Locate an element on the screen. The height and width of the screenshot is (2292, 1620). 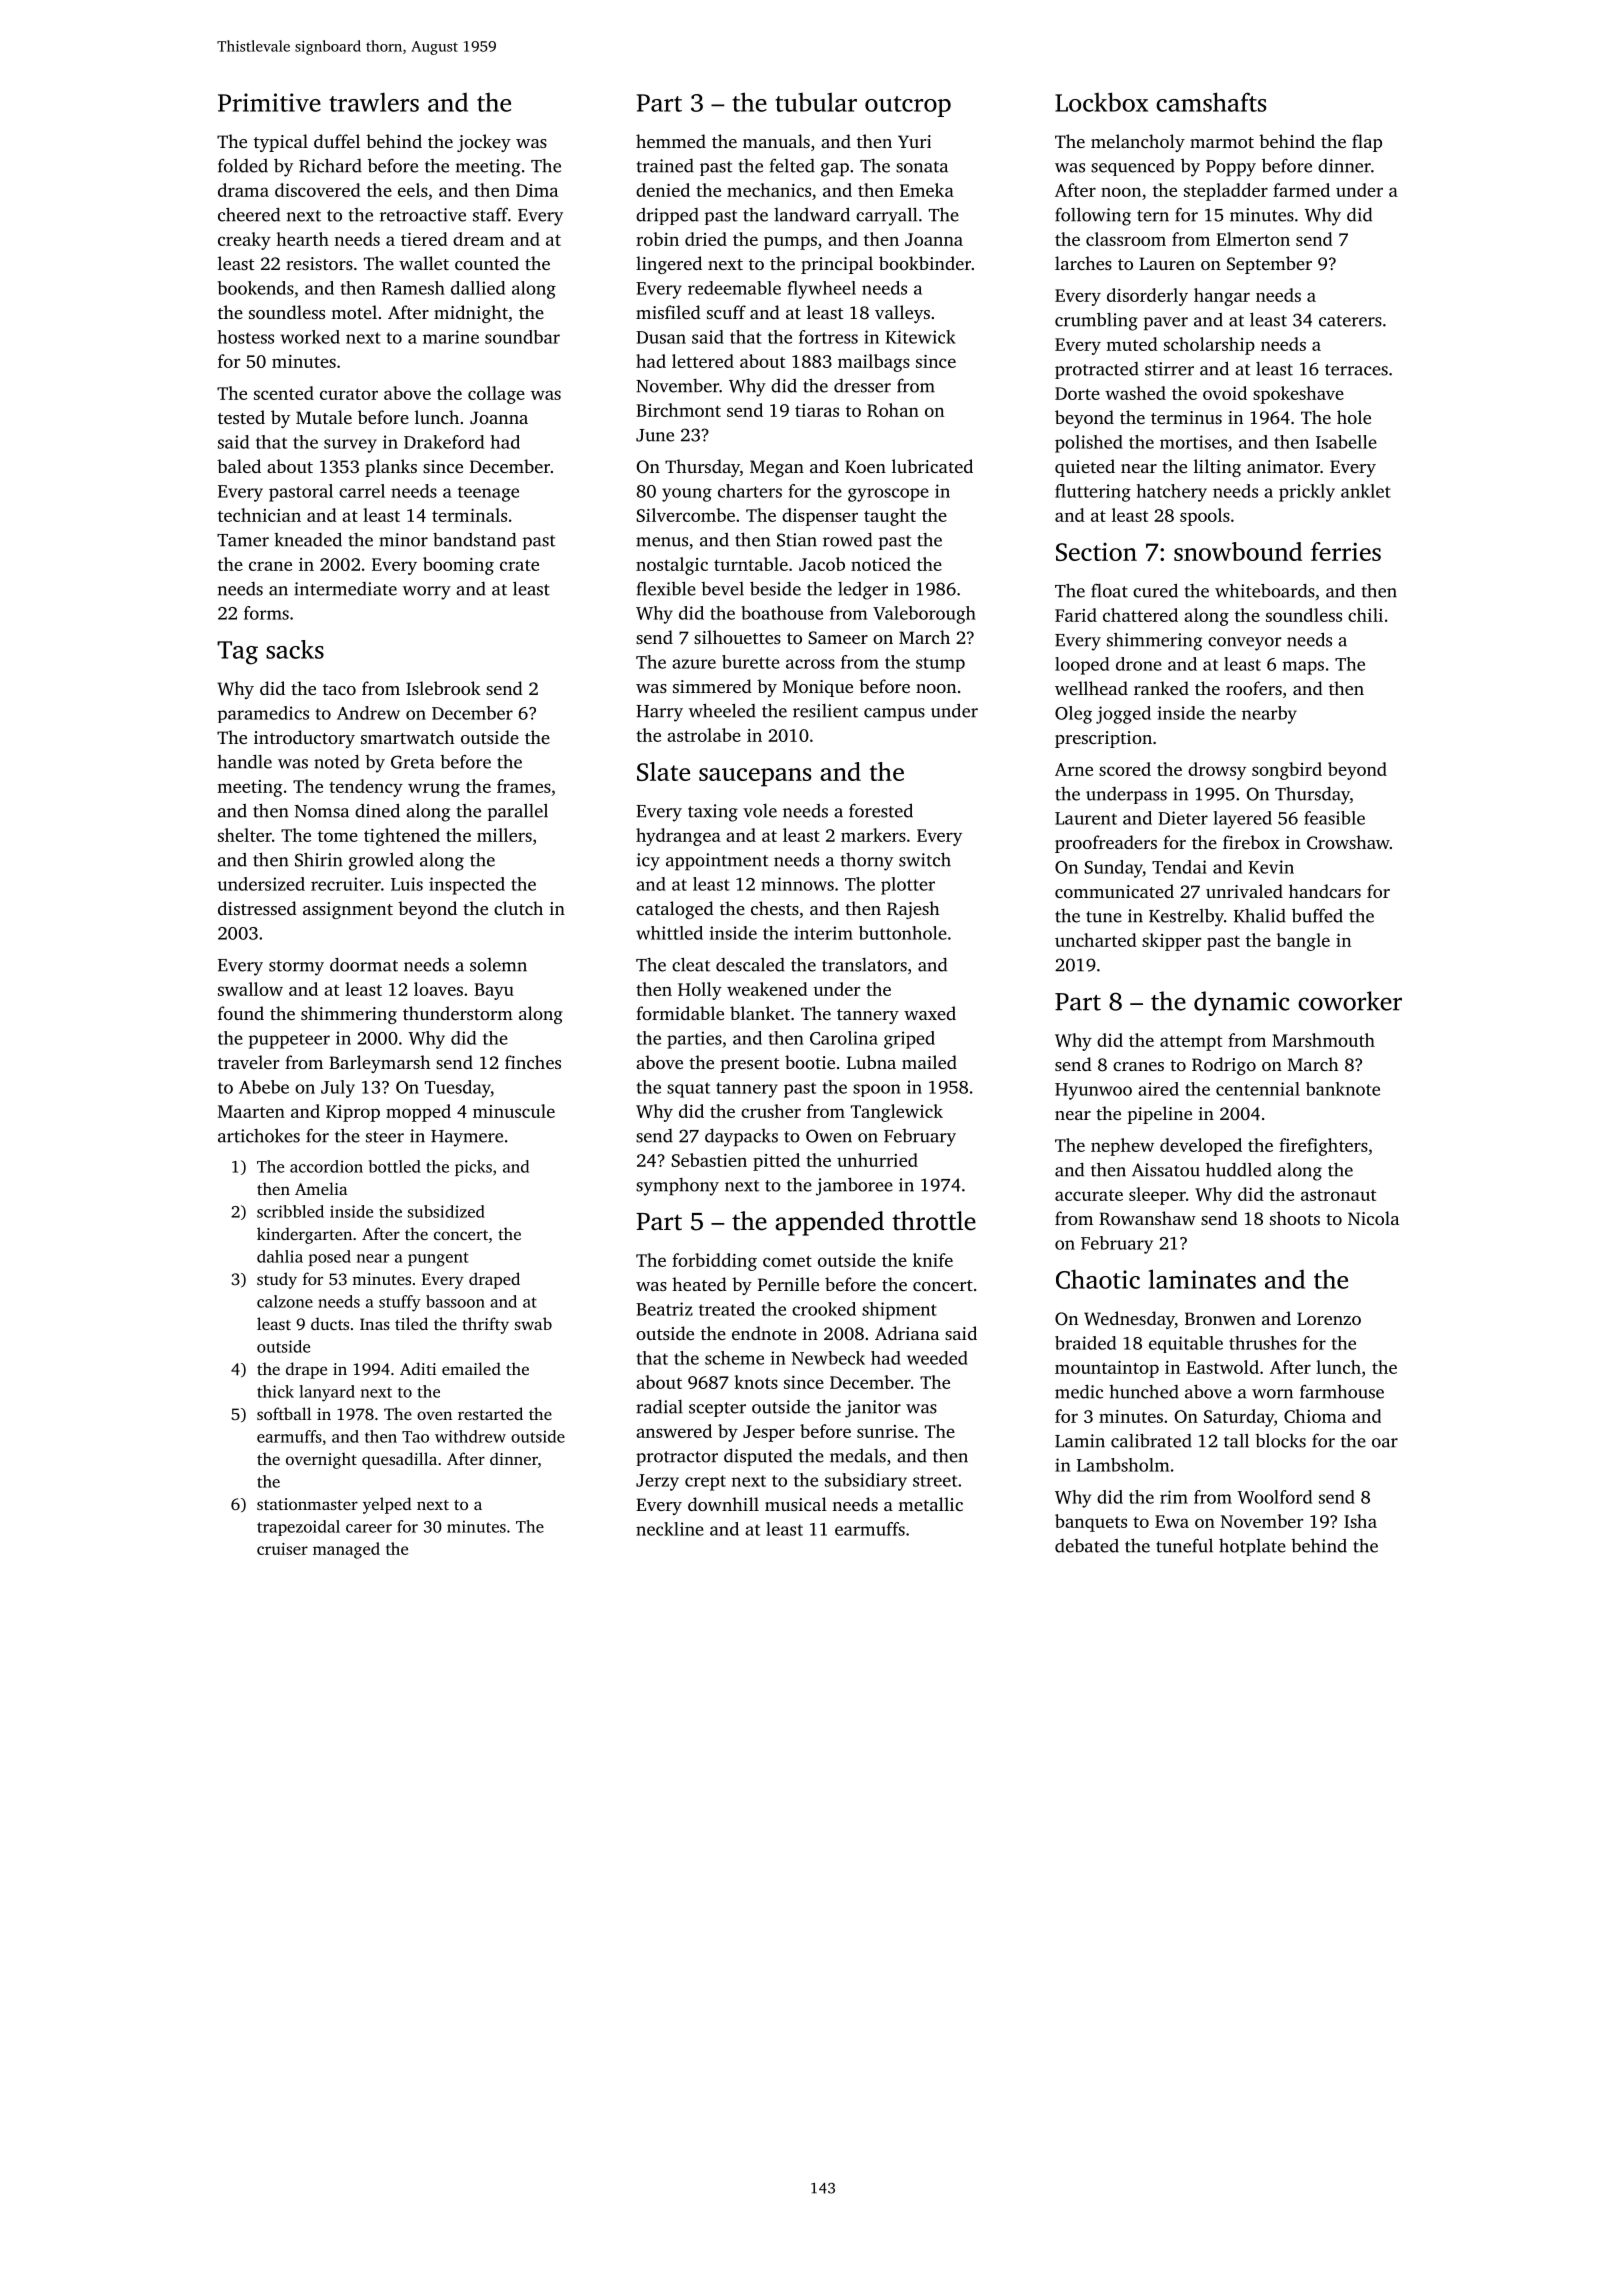
street is located at coordinates (935, 1481).
